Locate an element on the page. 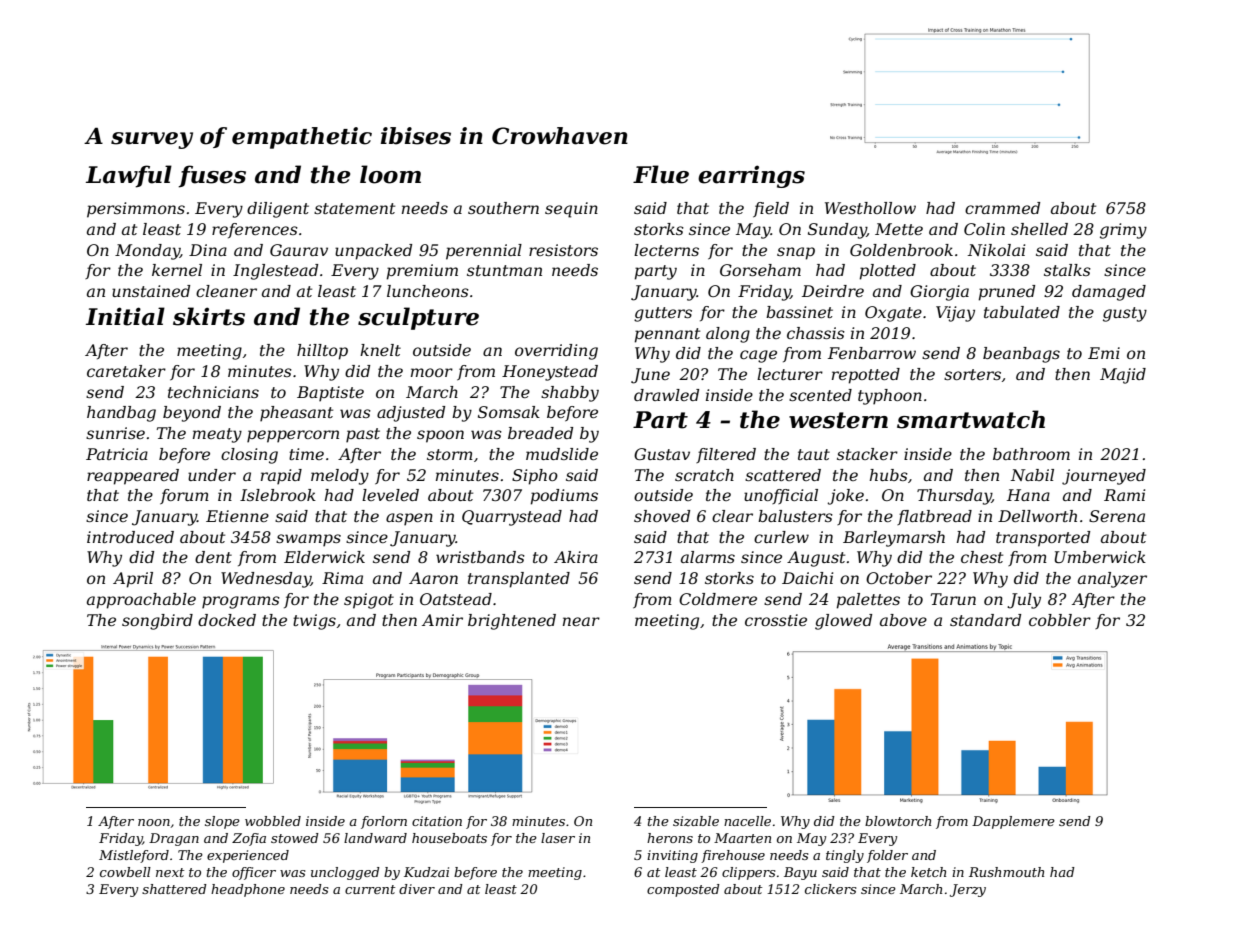  wristbands is located at coordinates (480, 557).
